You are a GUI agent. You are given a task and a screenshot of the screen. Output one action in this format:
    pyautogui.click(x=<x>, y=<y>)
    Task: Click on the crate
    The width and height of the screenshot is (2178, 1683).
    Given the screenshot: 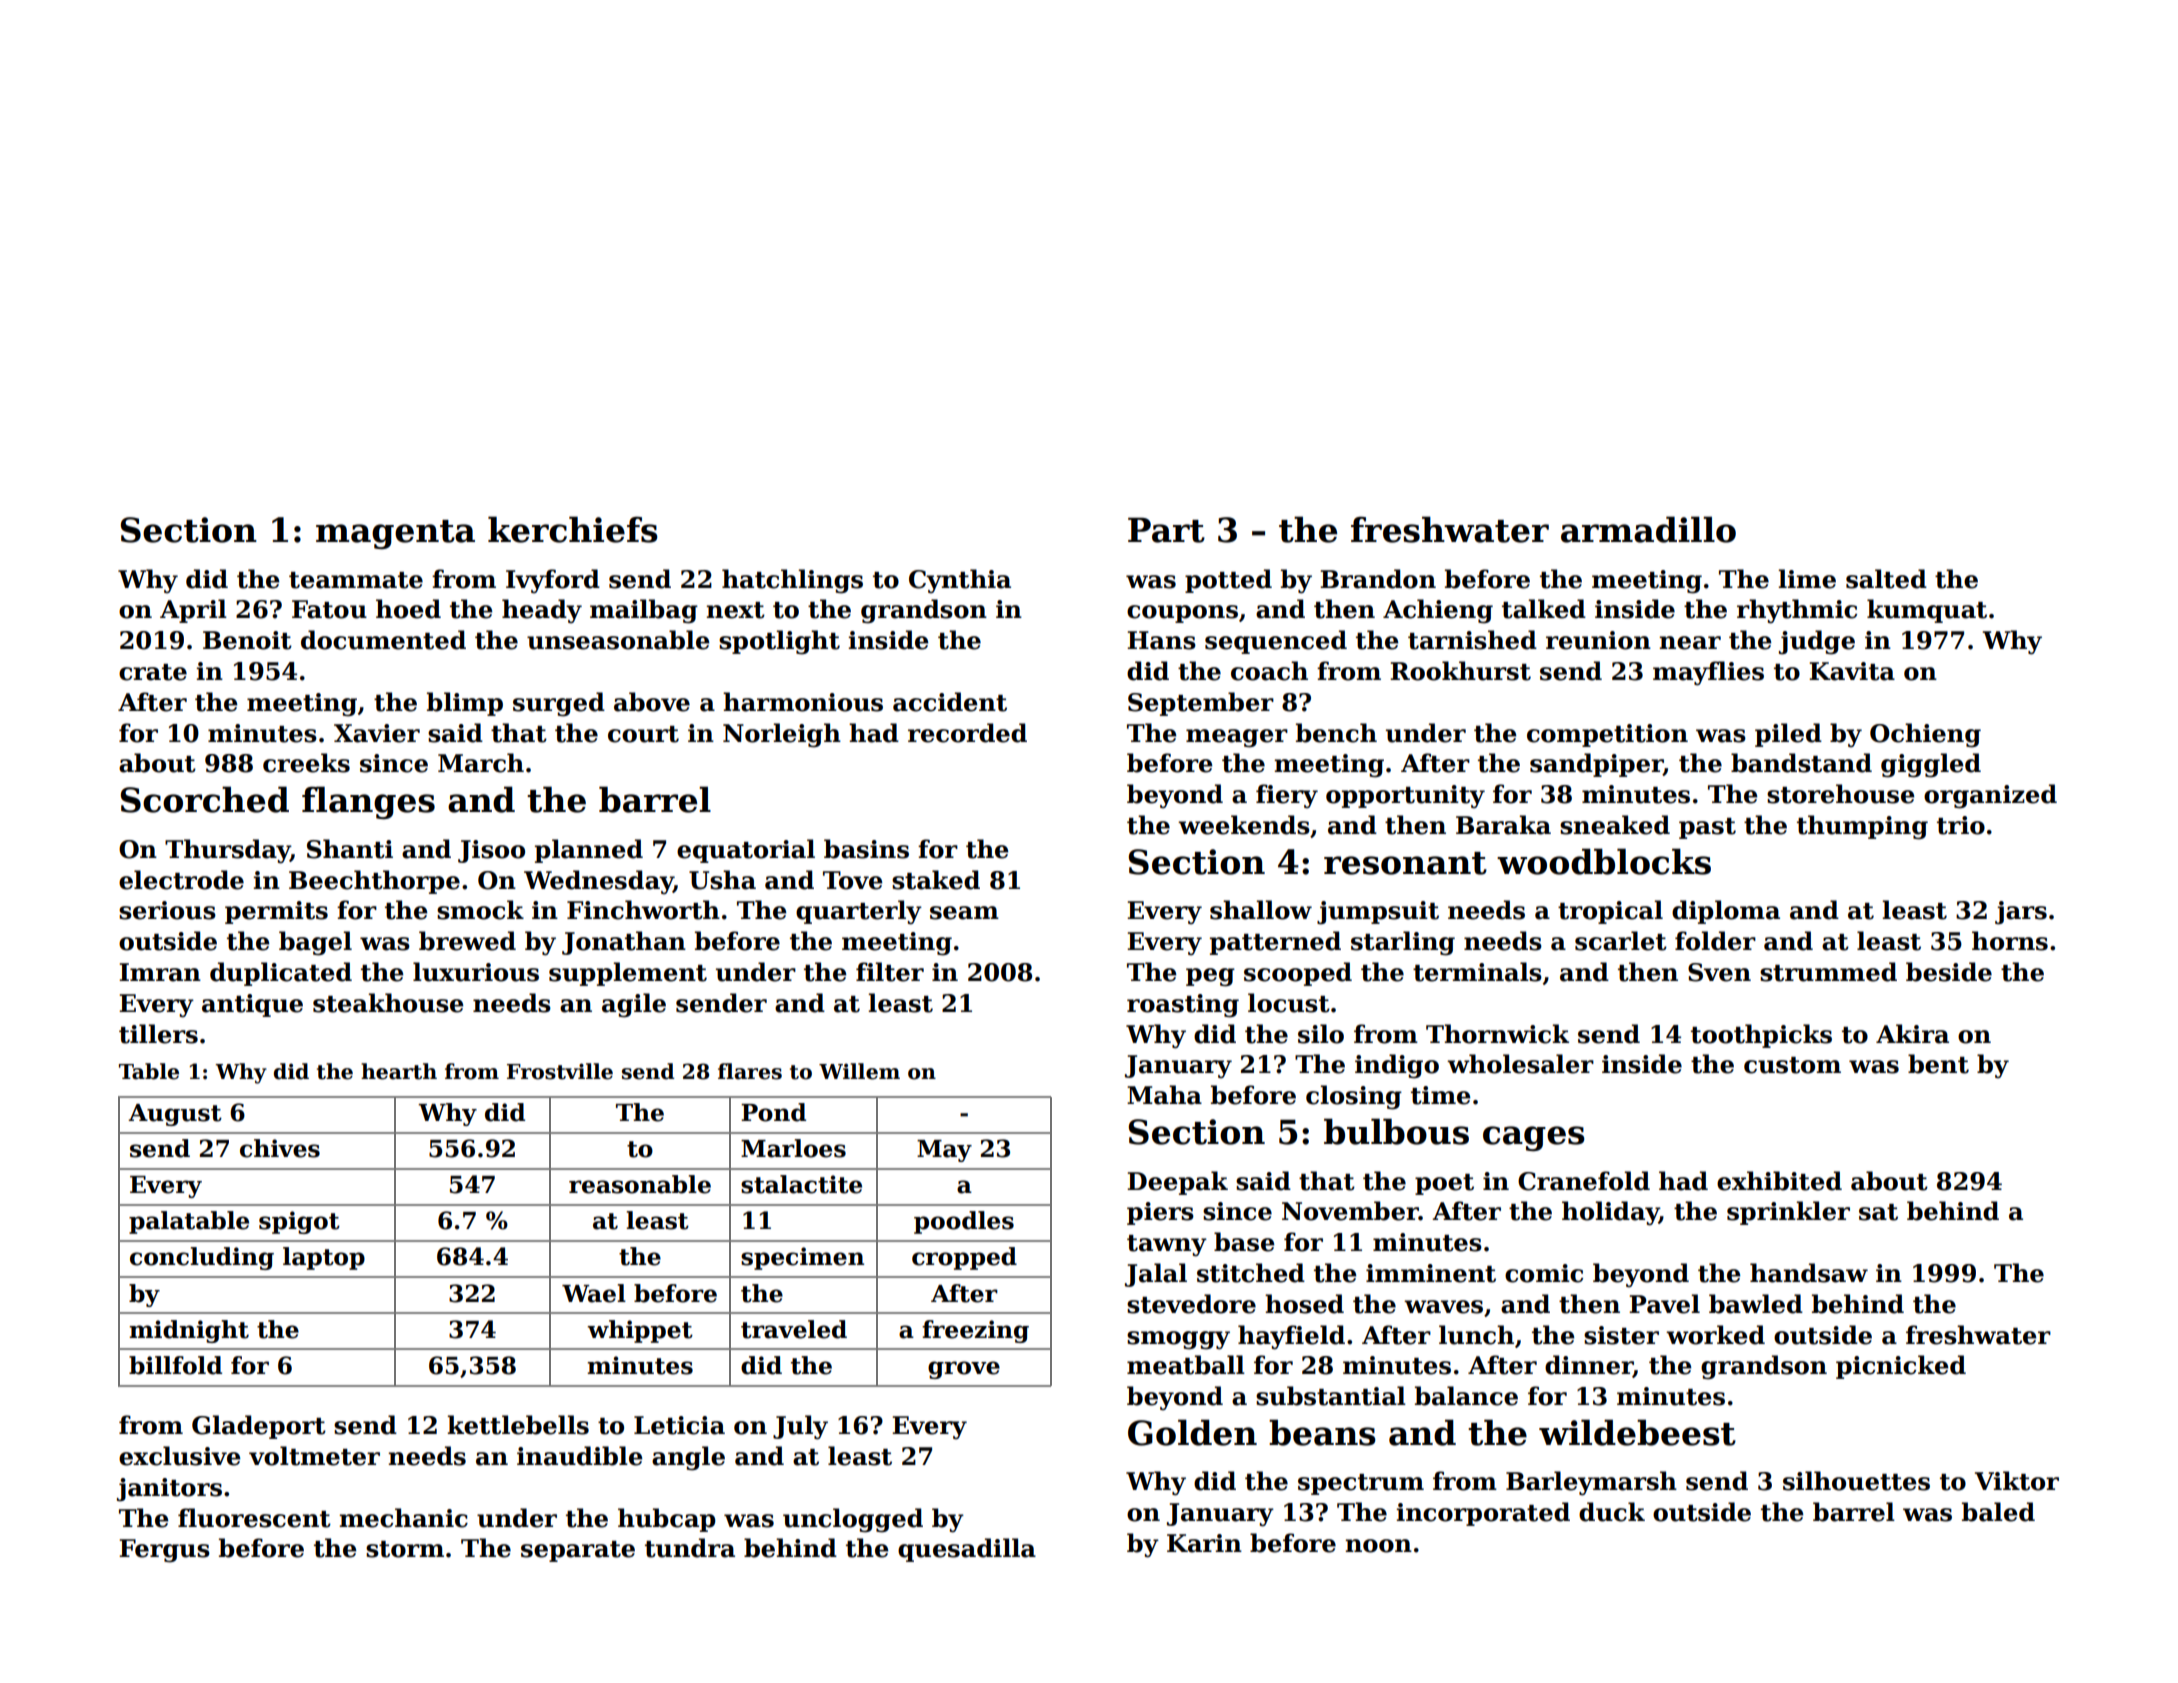 What is the action you would take?
    pyautogui.click(x=153, y=672)
